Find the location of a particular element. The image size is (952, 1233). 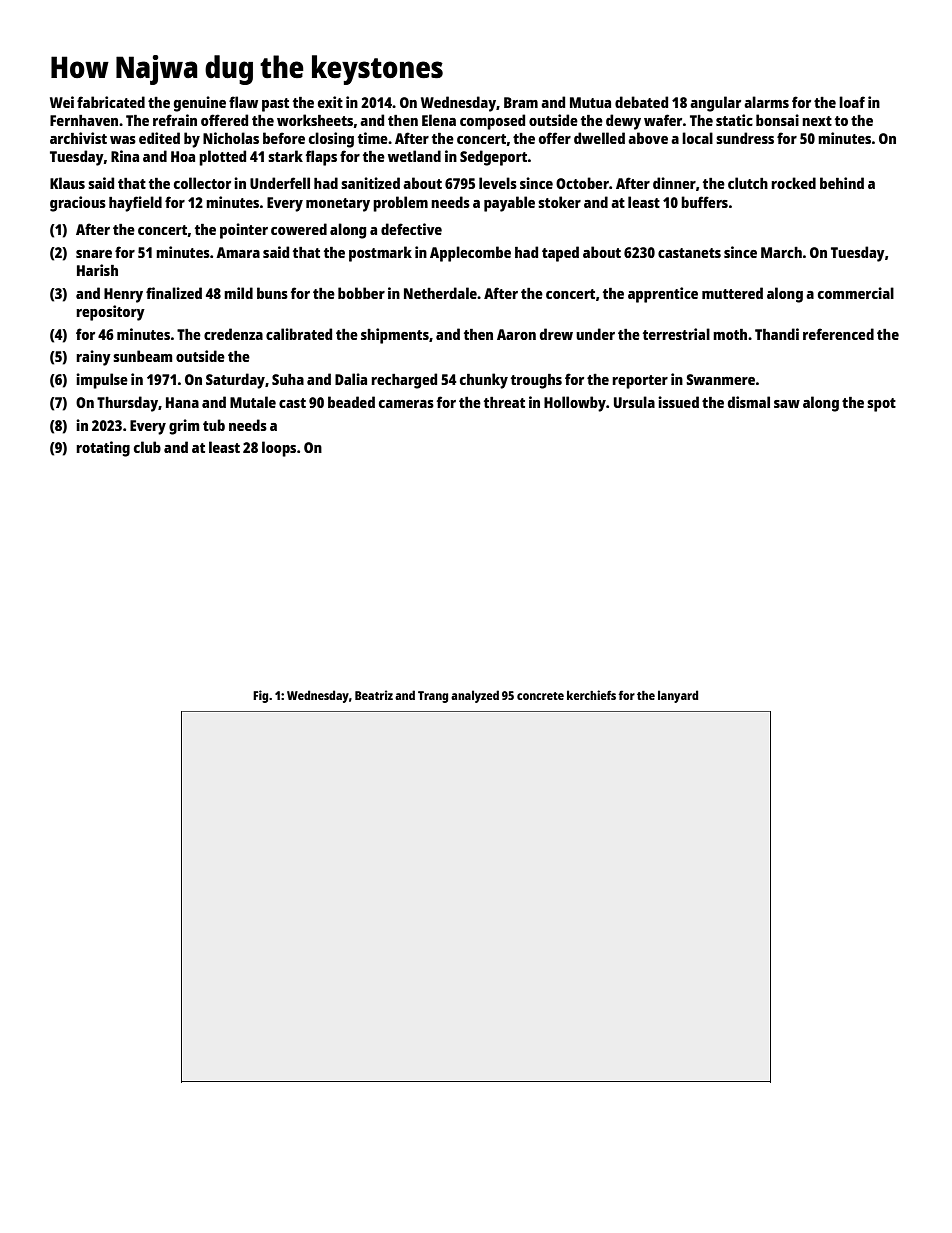

loops is located at coordinates (279, 449).
